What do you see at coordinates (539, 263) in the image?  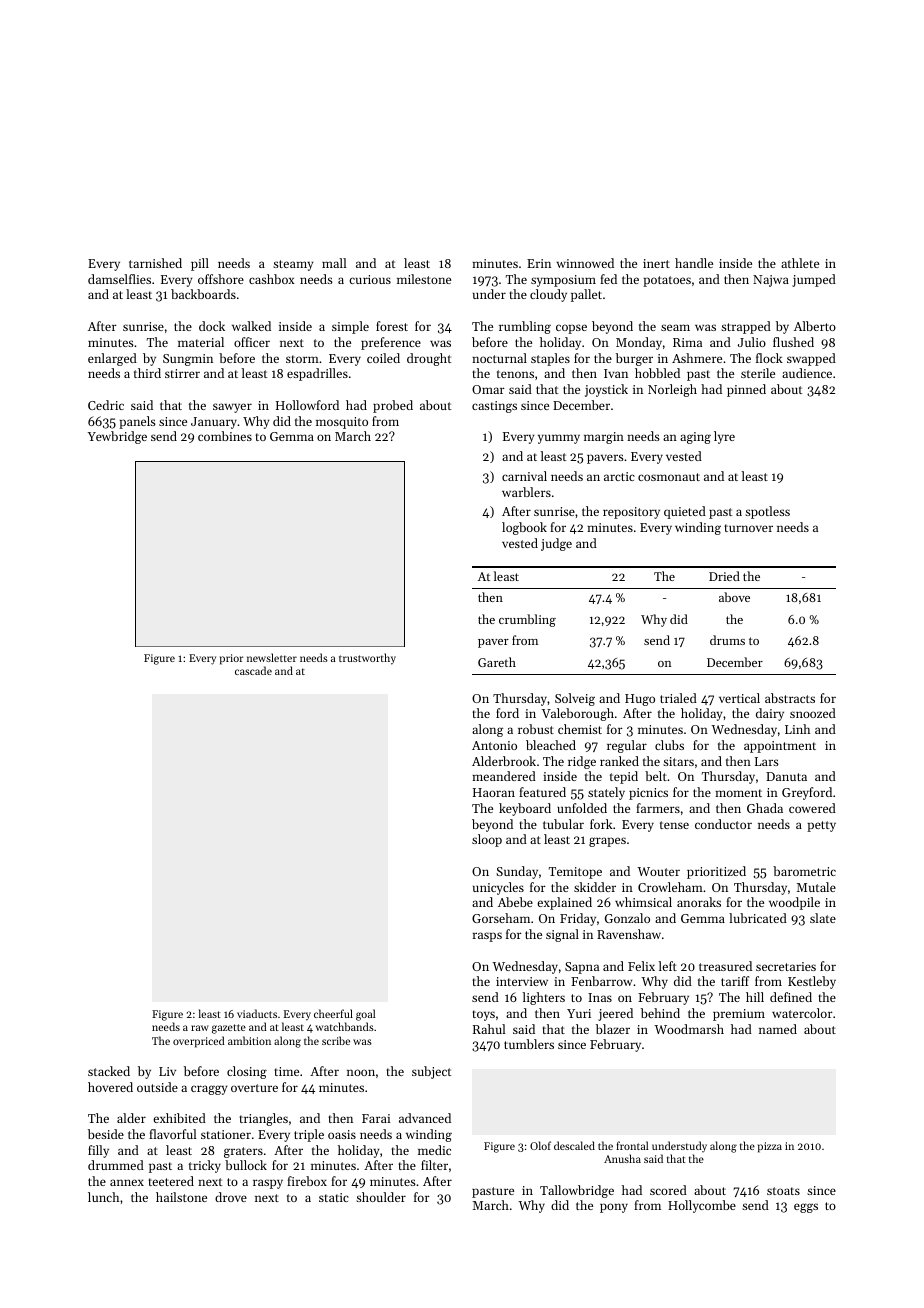 I see `Erin` at bounding box center [539, 263].
